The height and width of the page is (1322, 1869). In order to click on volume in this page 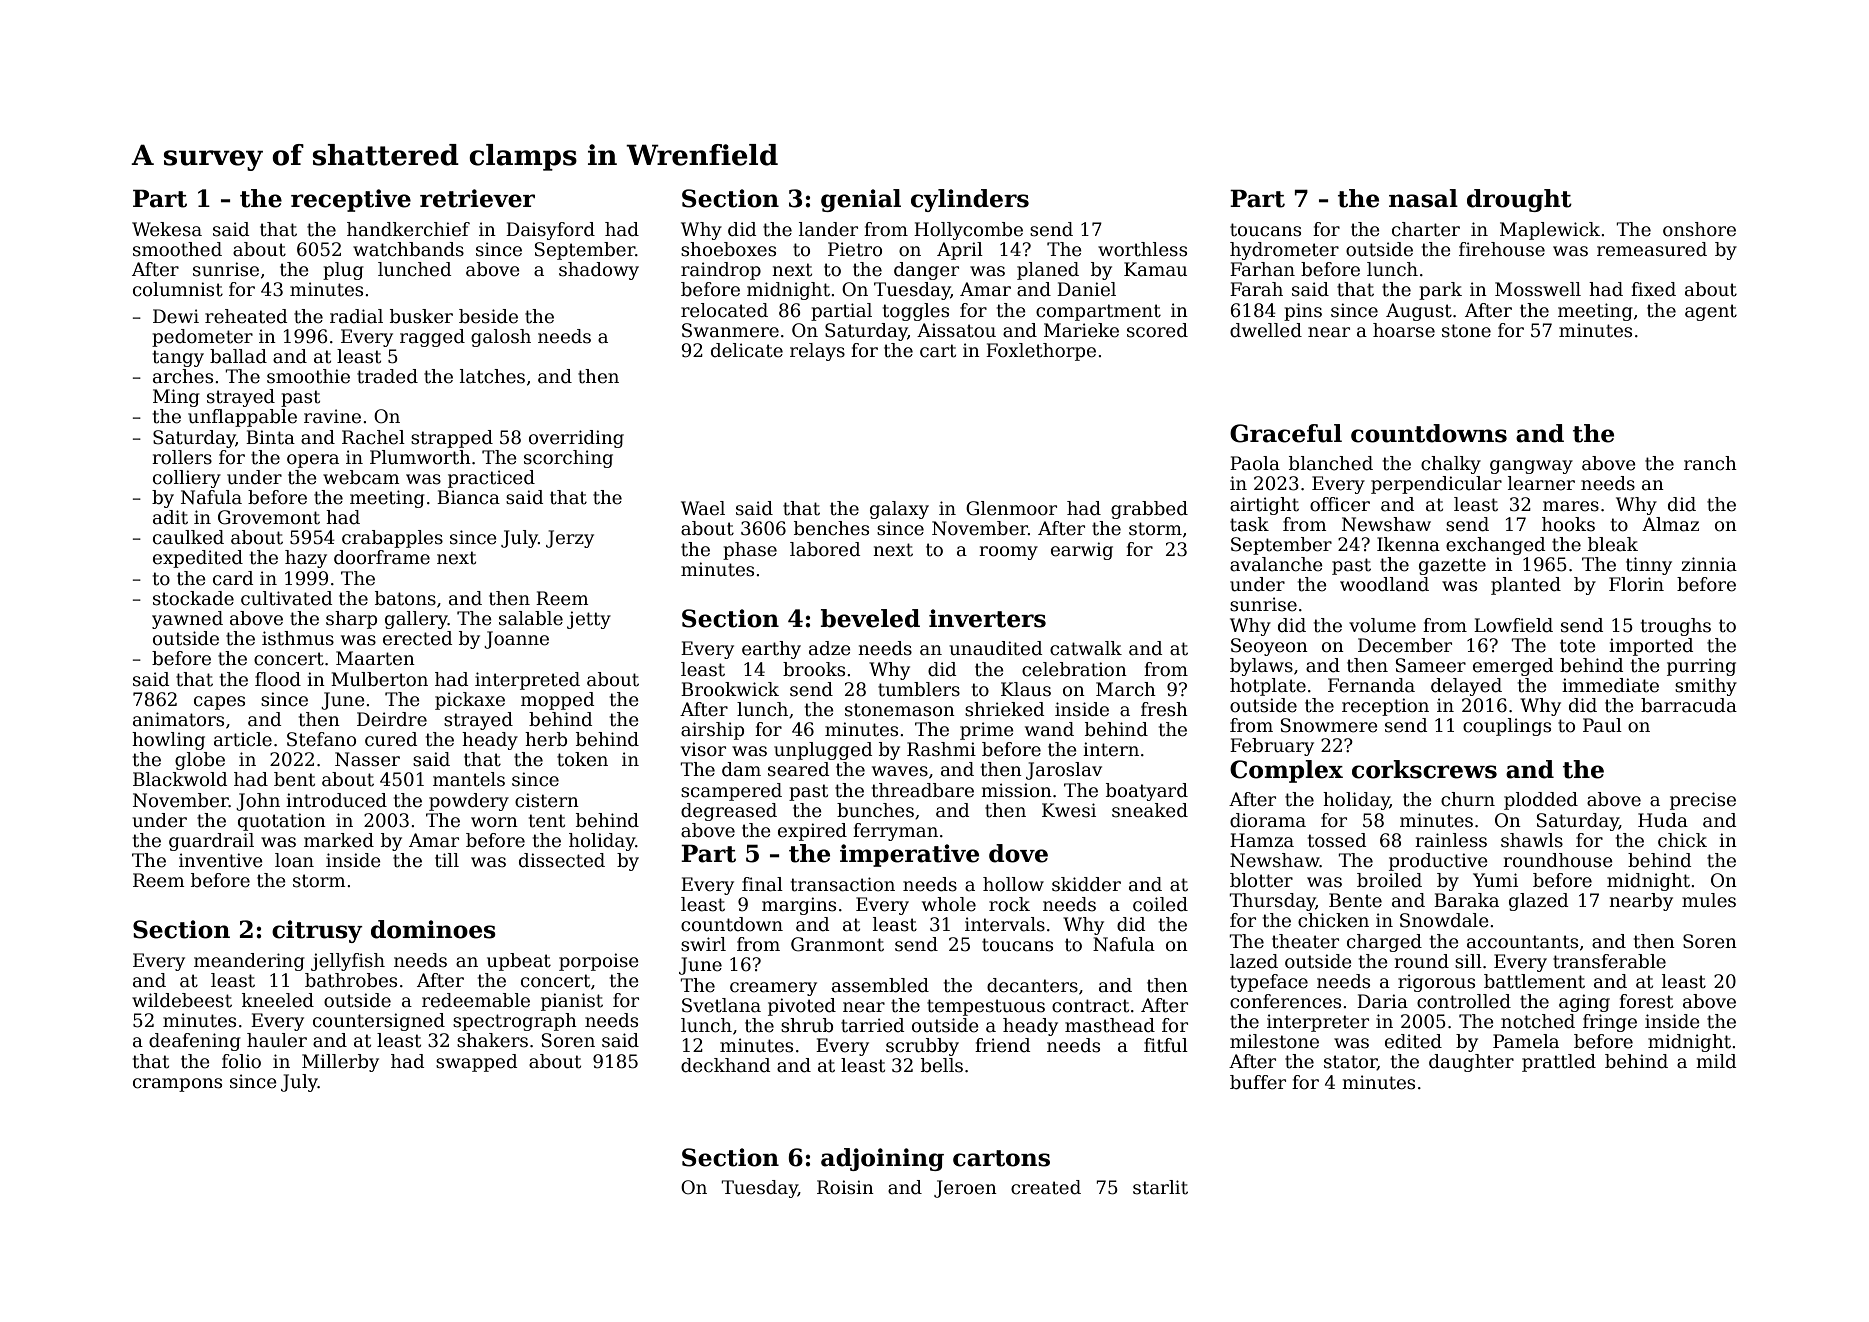, I will do `click(1382, 625)`.
